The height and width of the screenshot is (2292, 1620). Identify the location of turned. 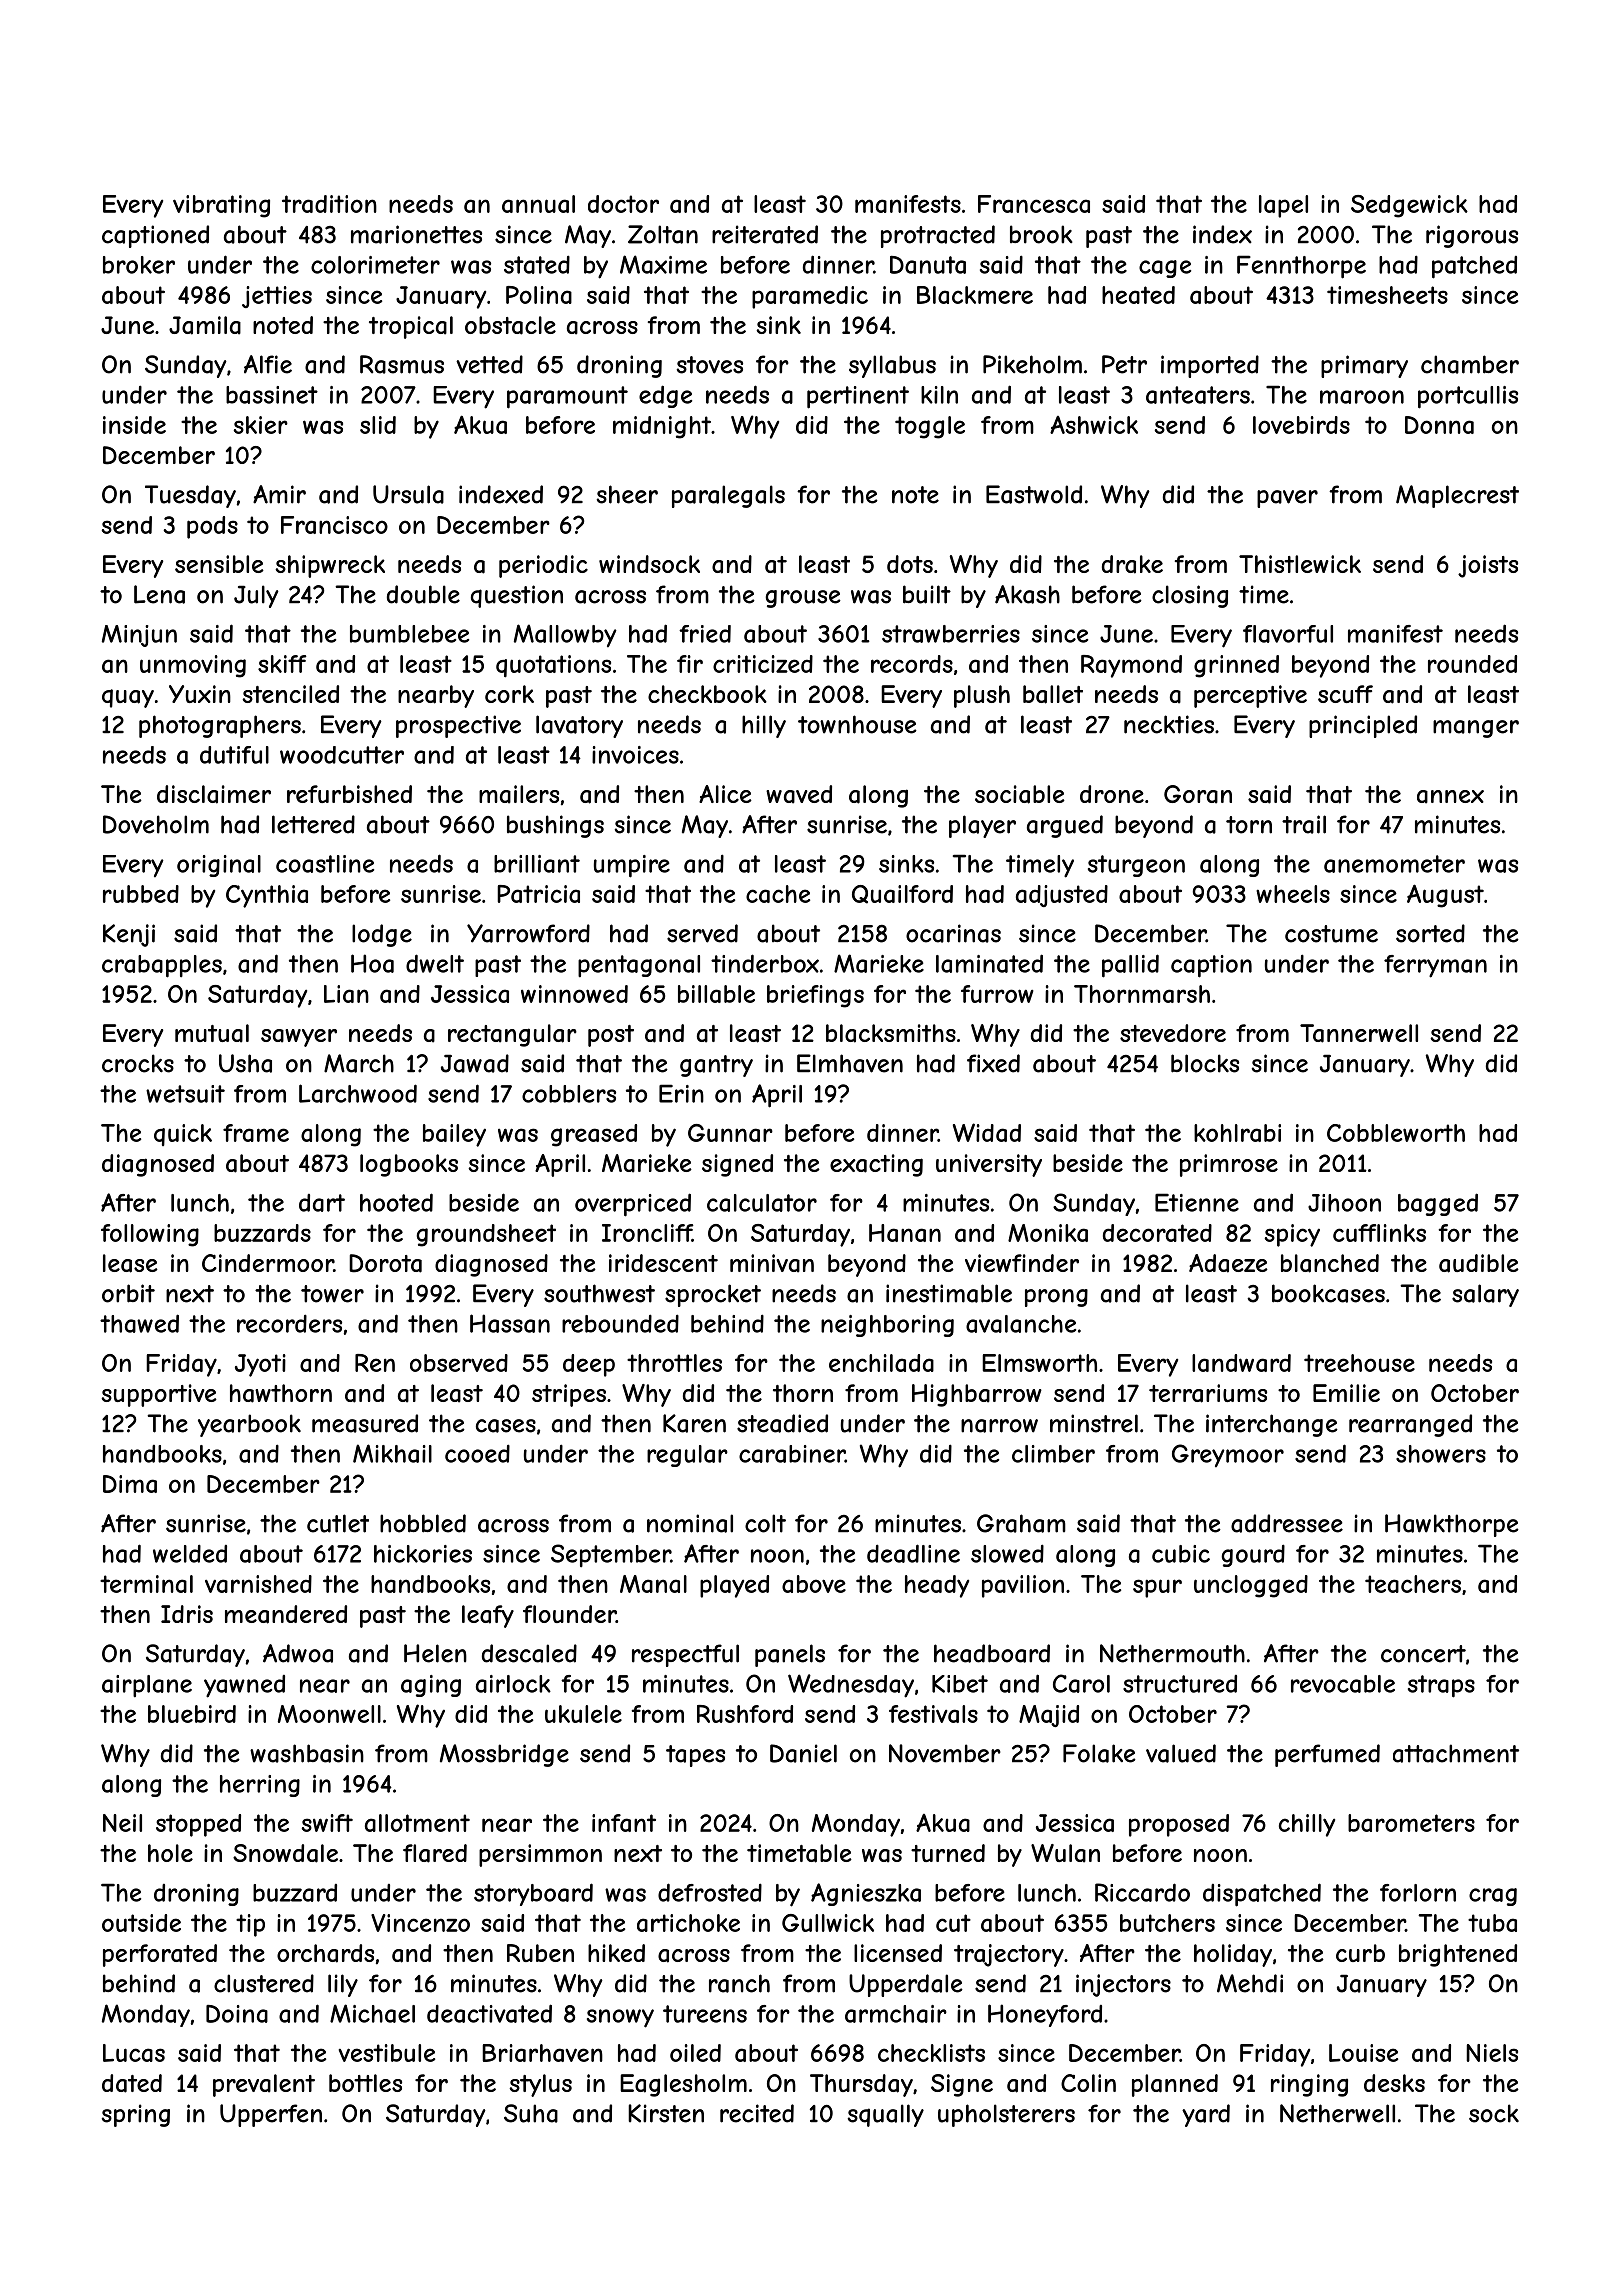
(948, 1853).
